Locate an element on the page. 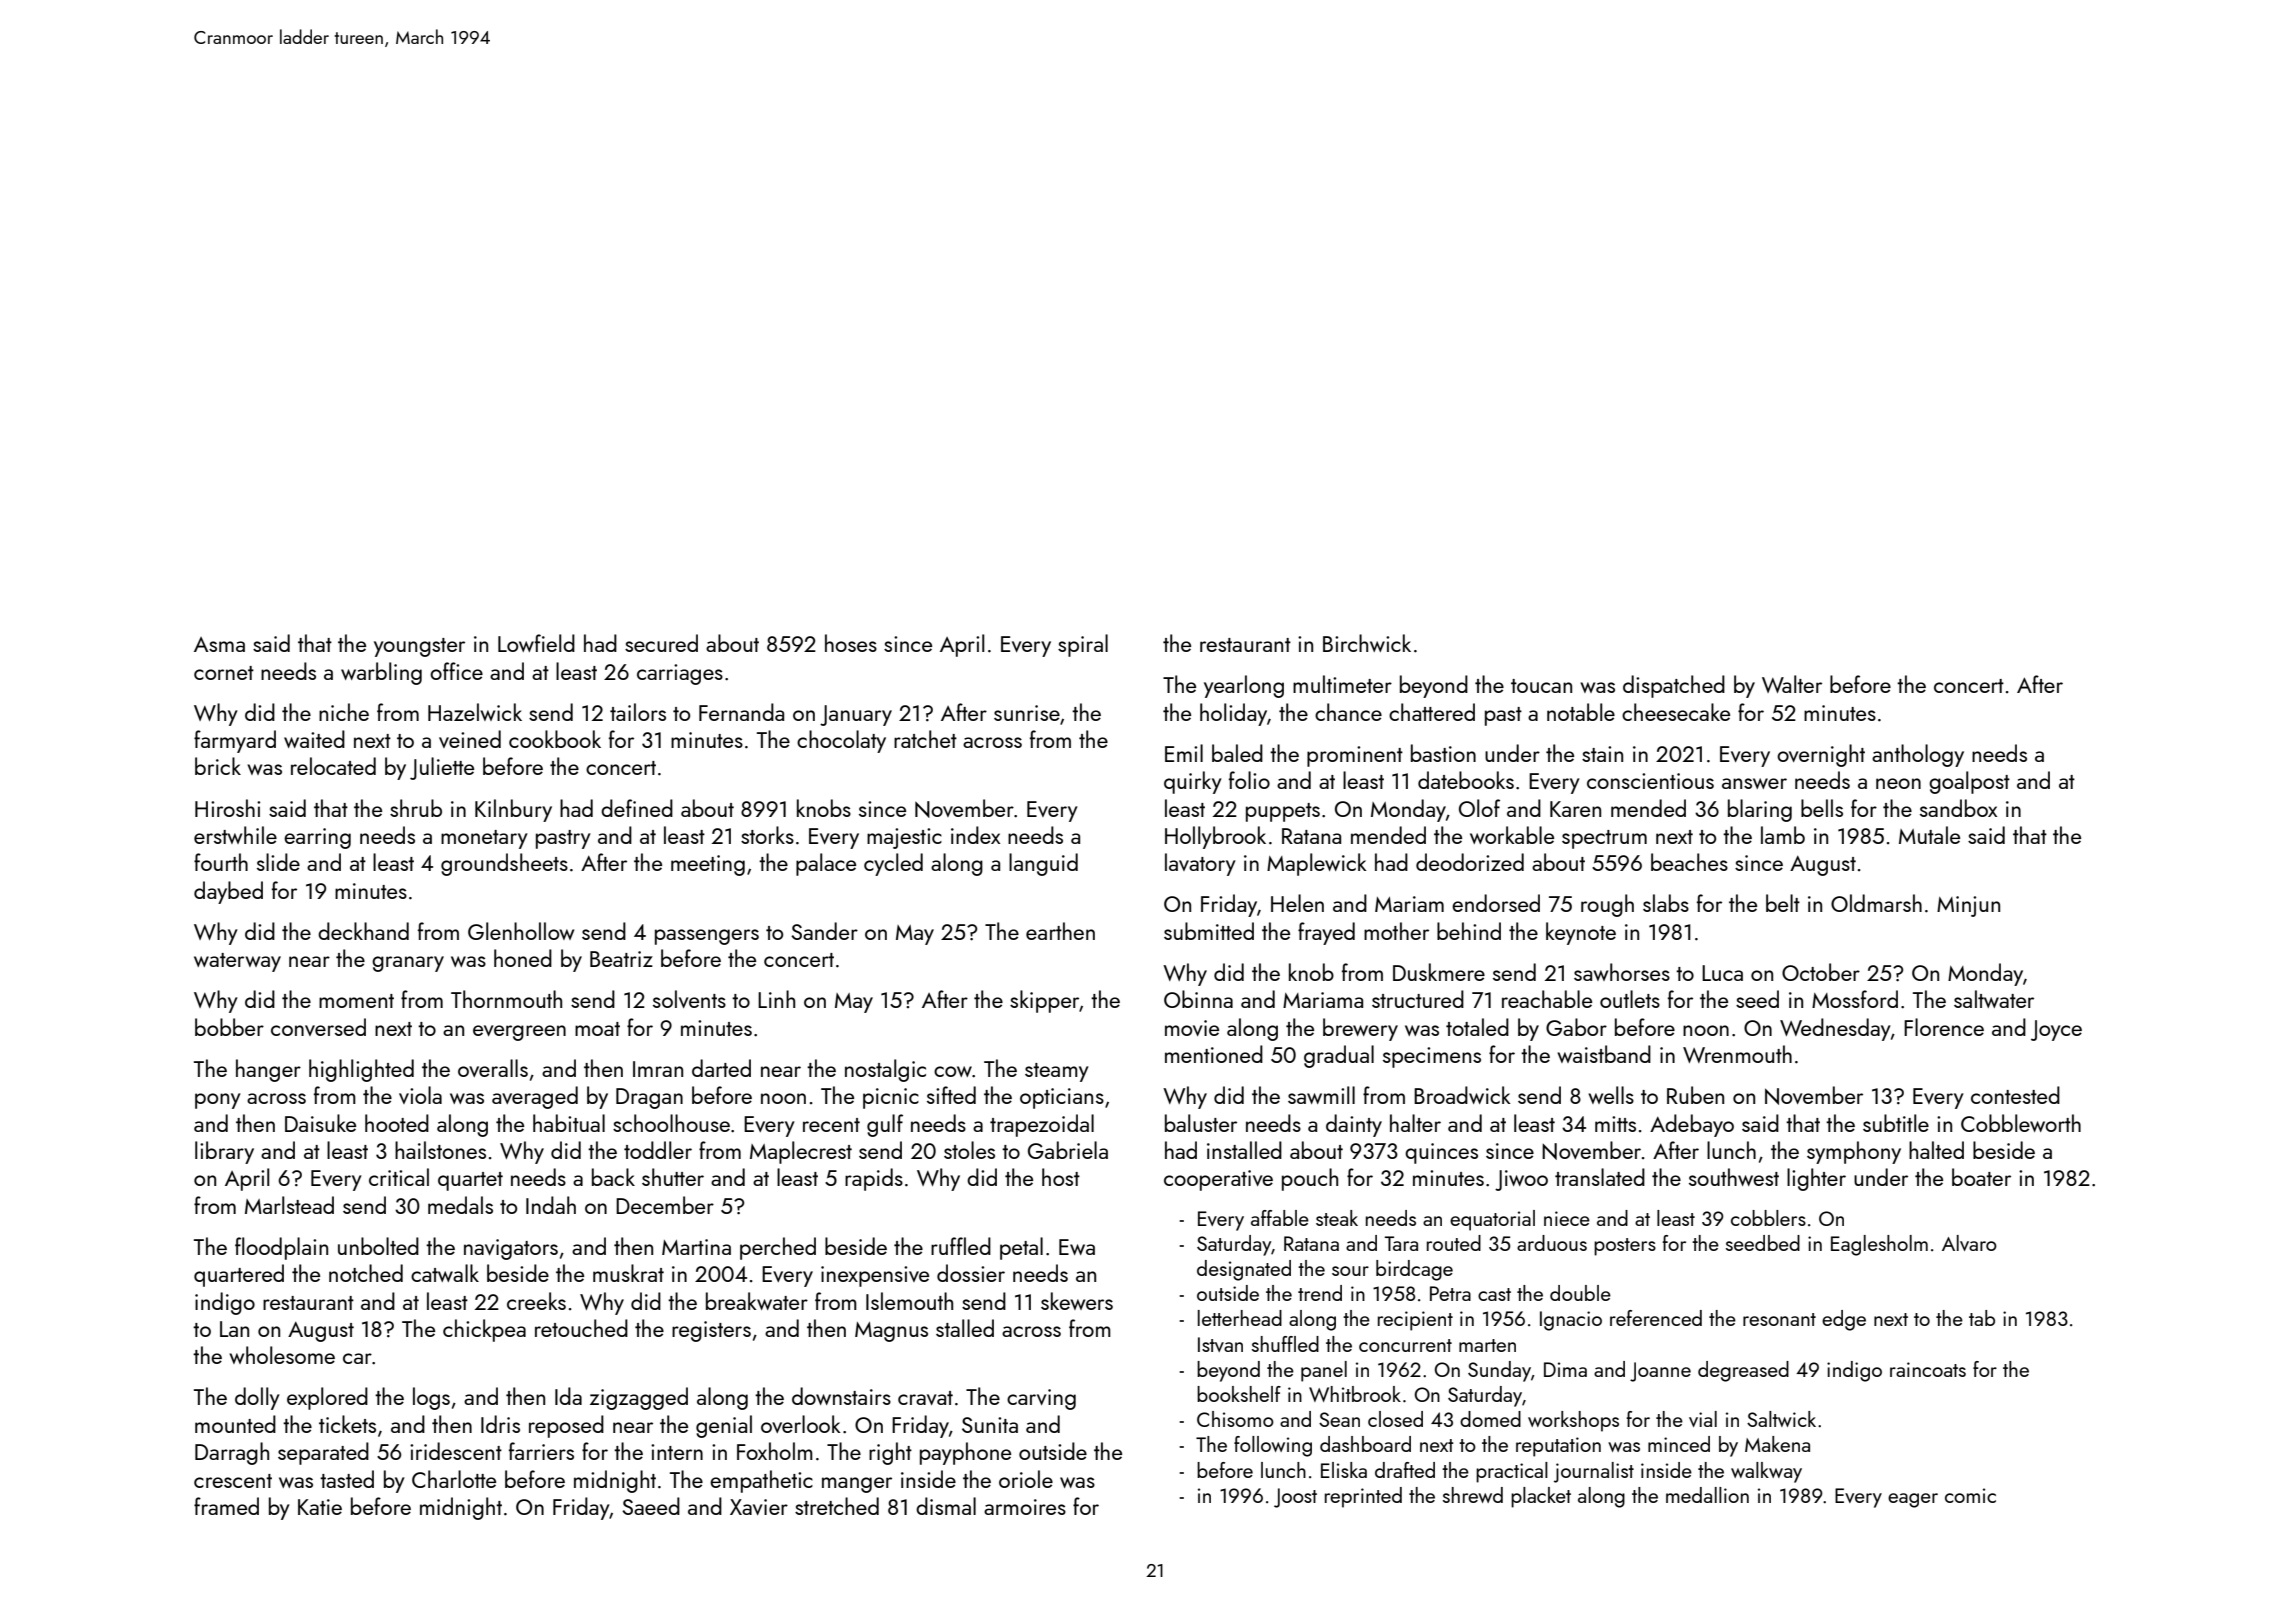  quirky is located at coordinates (1193, 782).
